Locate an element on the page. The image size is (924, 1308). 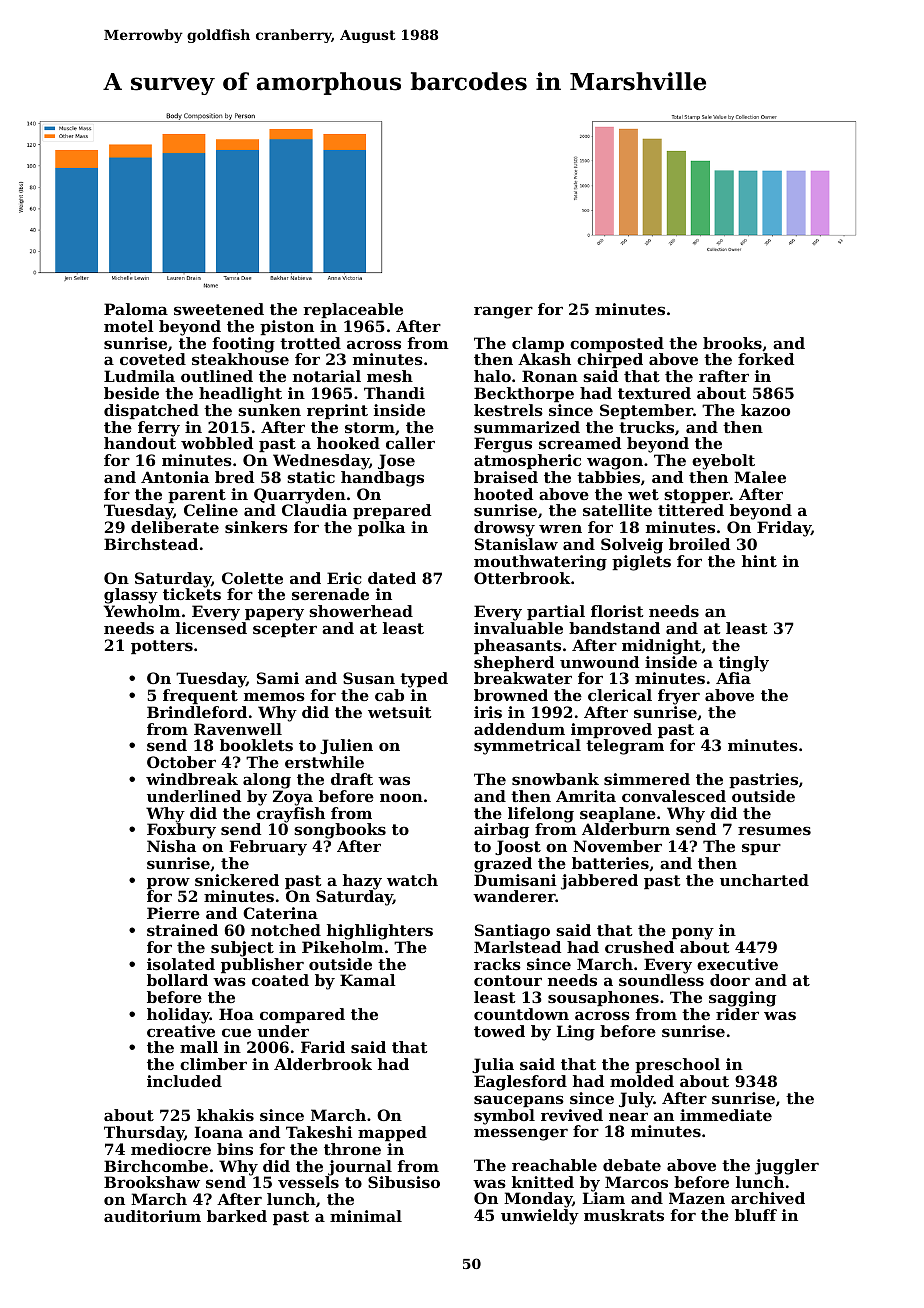
outlined is located at coordinates (217, 376).
